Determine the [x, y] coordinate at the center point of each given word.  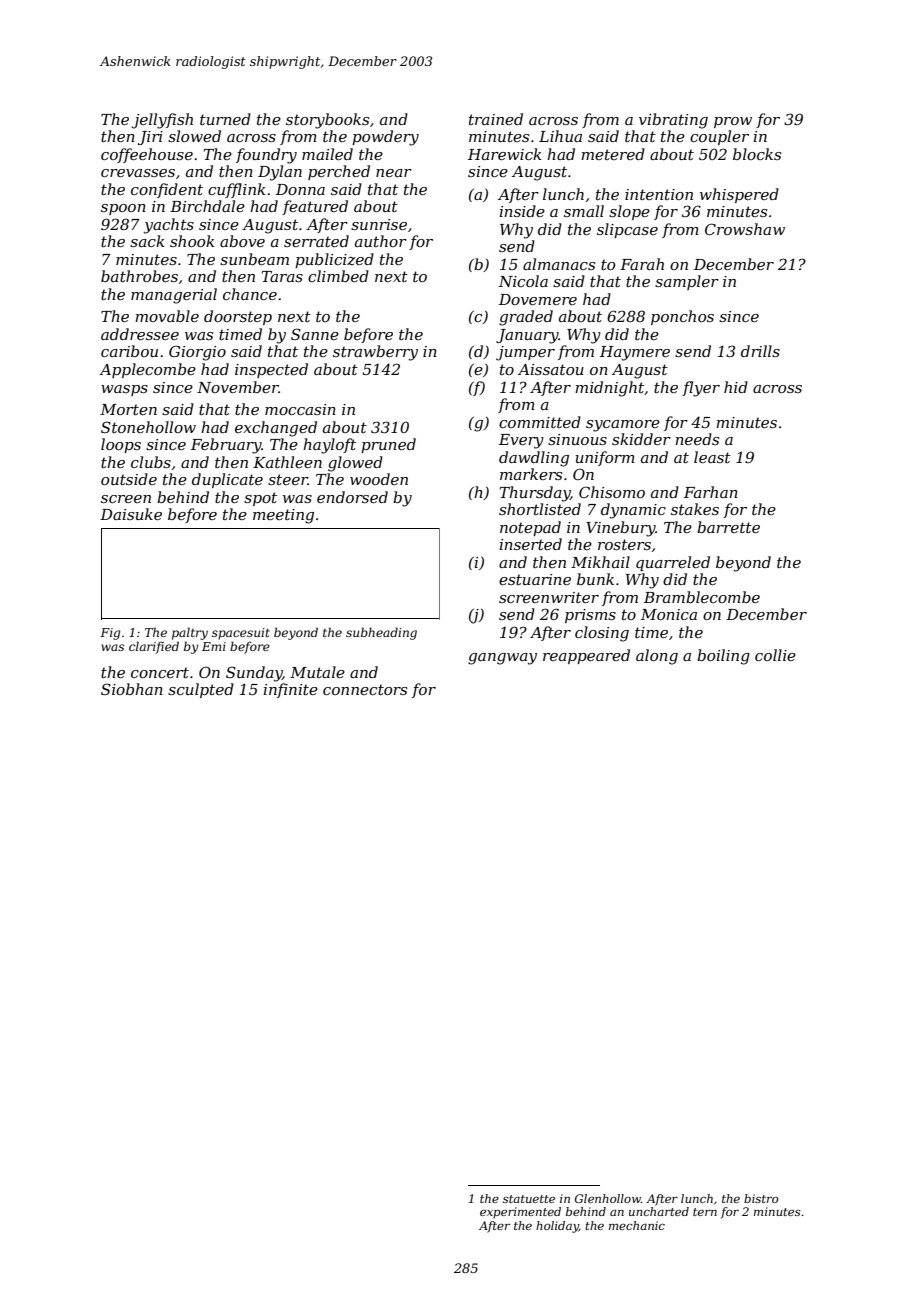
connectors [365, 689]
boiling [723, 657]
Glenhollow [608, 1198]
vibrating [673, 121]
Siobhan [132, 689]
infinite [291, 690]
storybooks [327, 121]
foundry [266, 156]
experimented [520, 1213]
